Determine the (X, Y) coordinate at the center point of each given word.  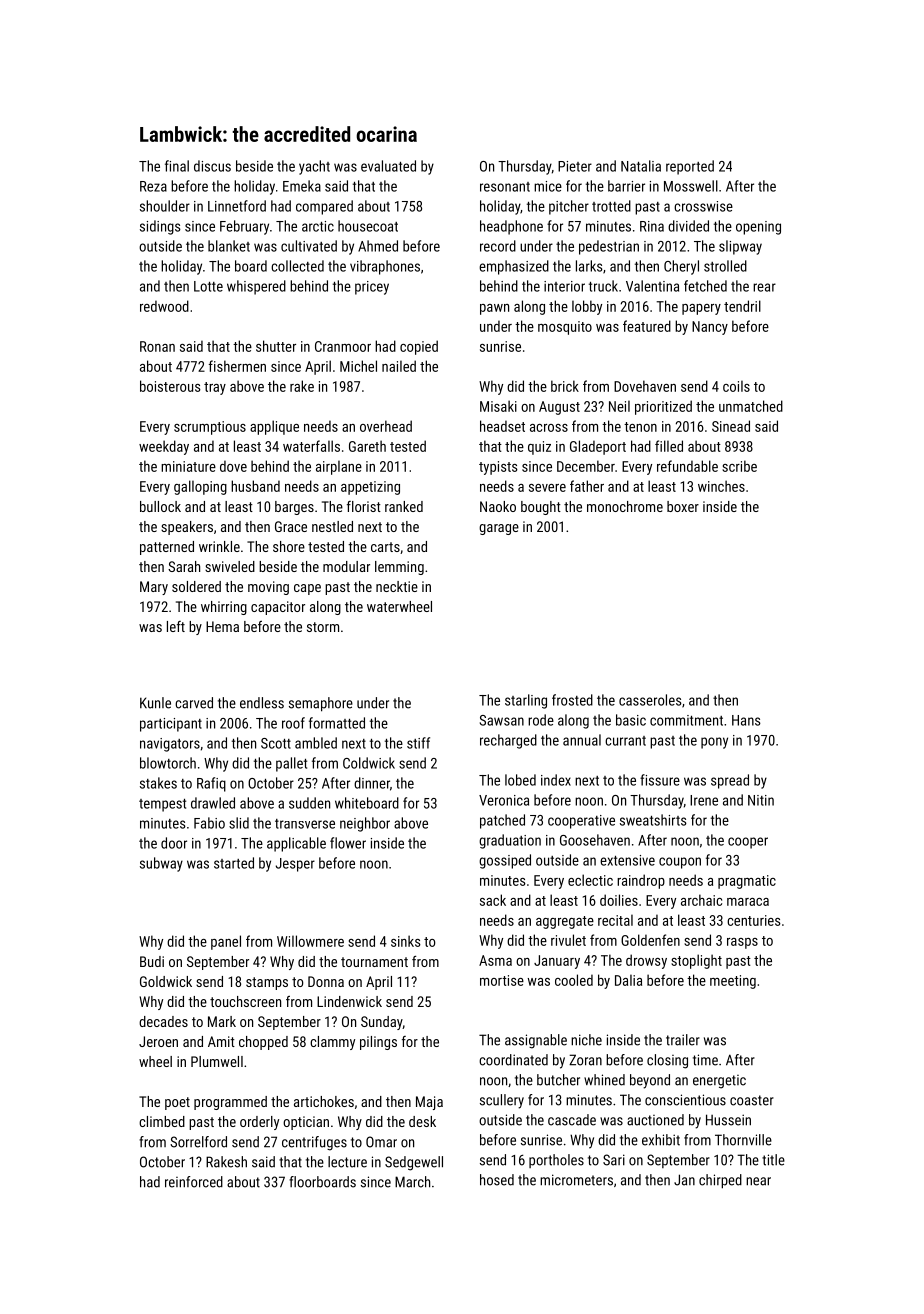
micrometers (576, 1180)
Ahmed (378, 246)
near (758, 1181)
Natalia (641, 166)
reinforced (194, 1182)
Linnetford (237, 206)
